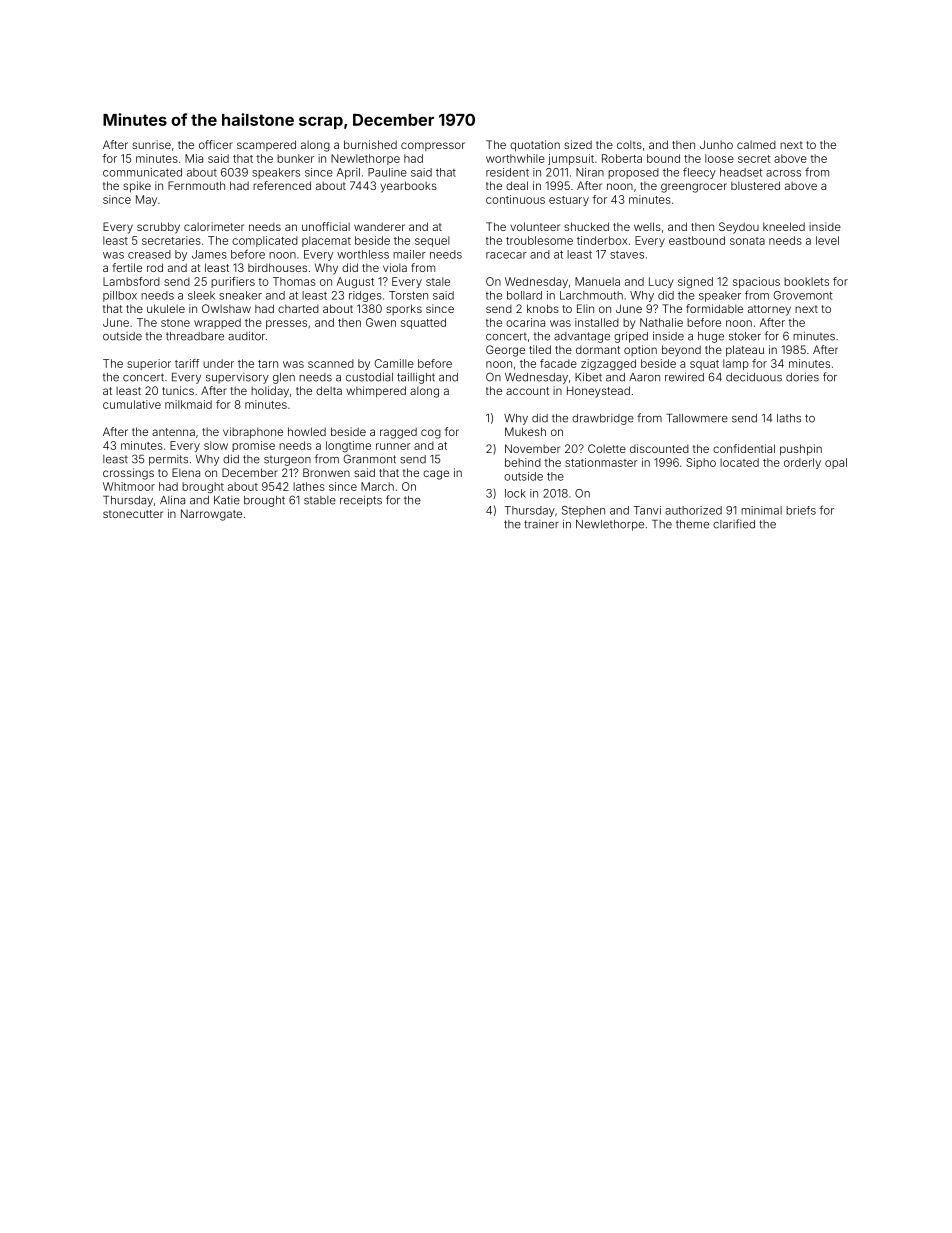  I want to click on auditor, so click(246, 336).
